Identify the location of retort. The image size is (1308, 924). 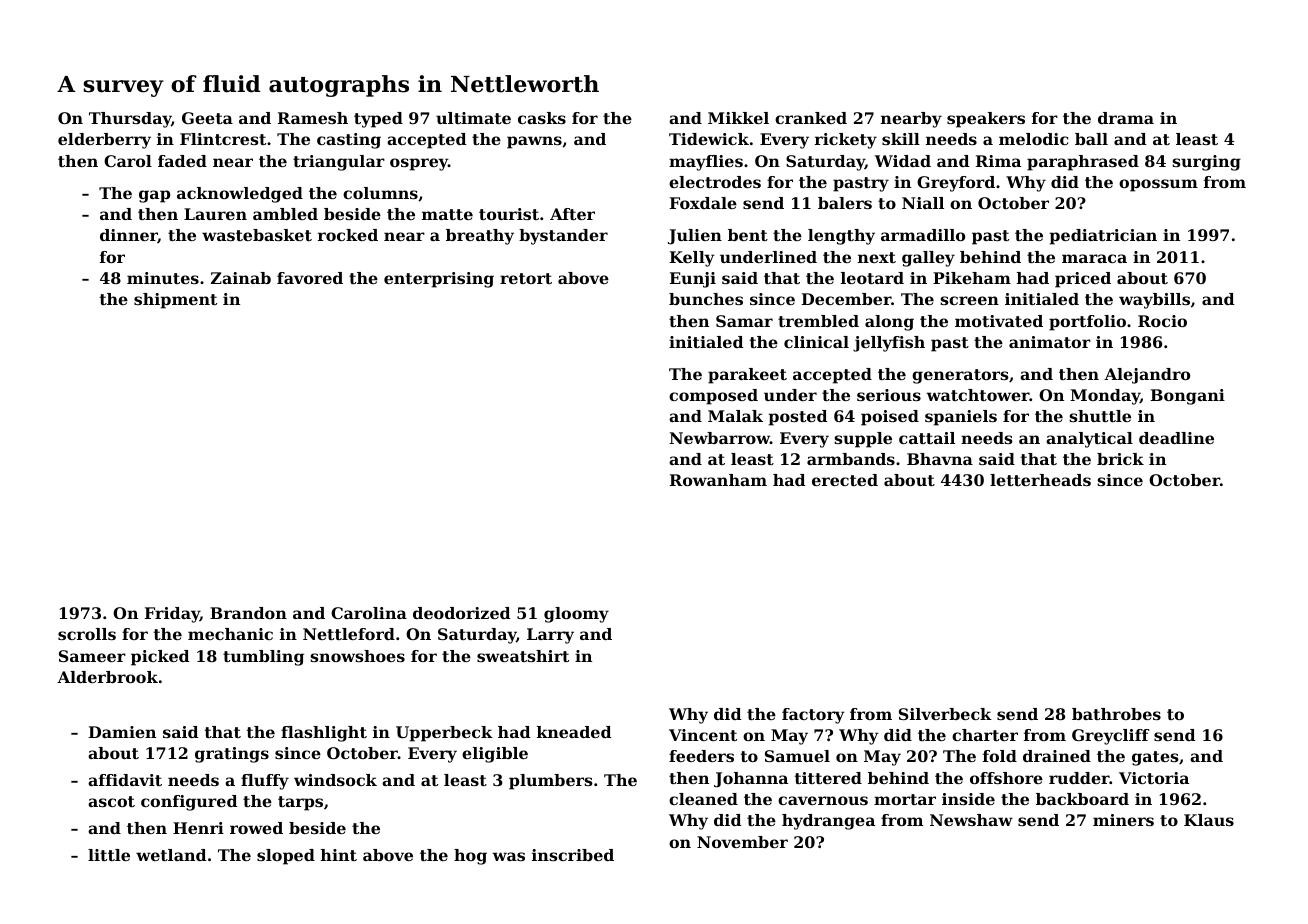
(526, 278).
